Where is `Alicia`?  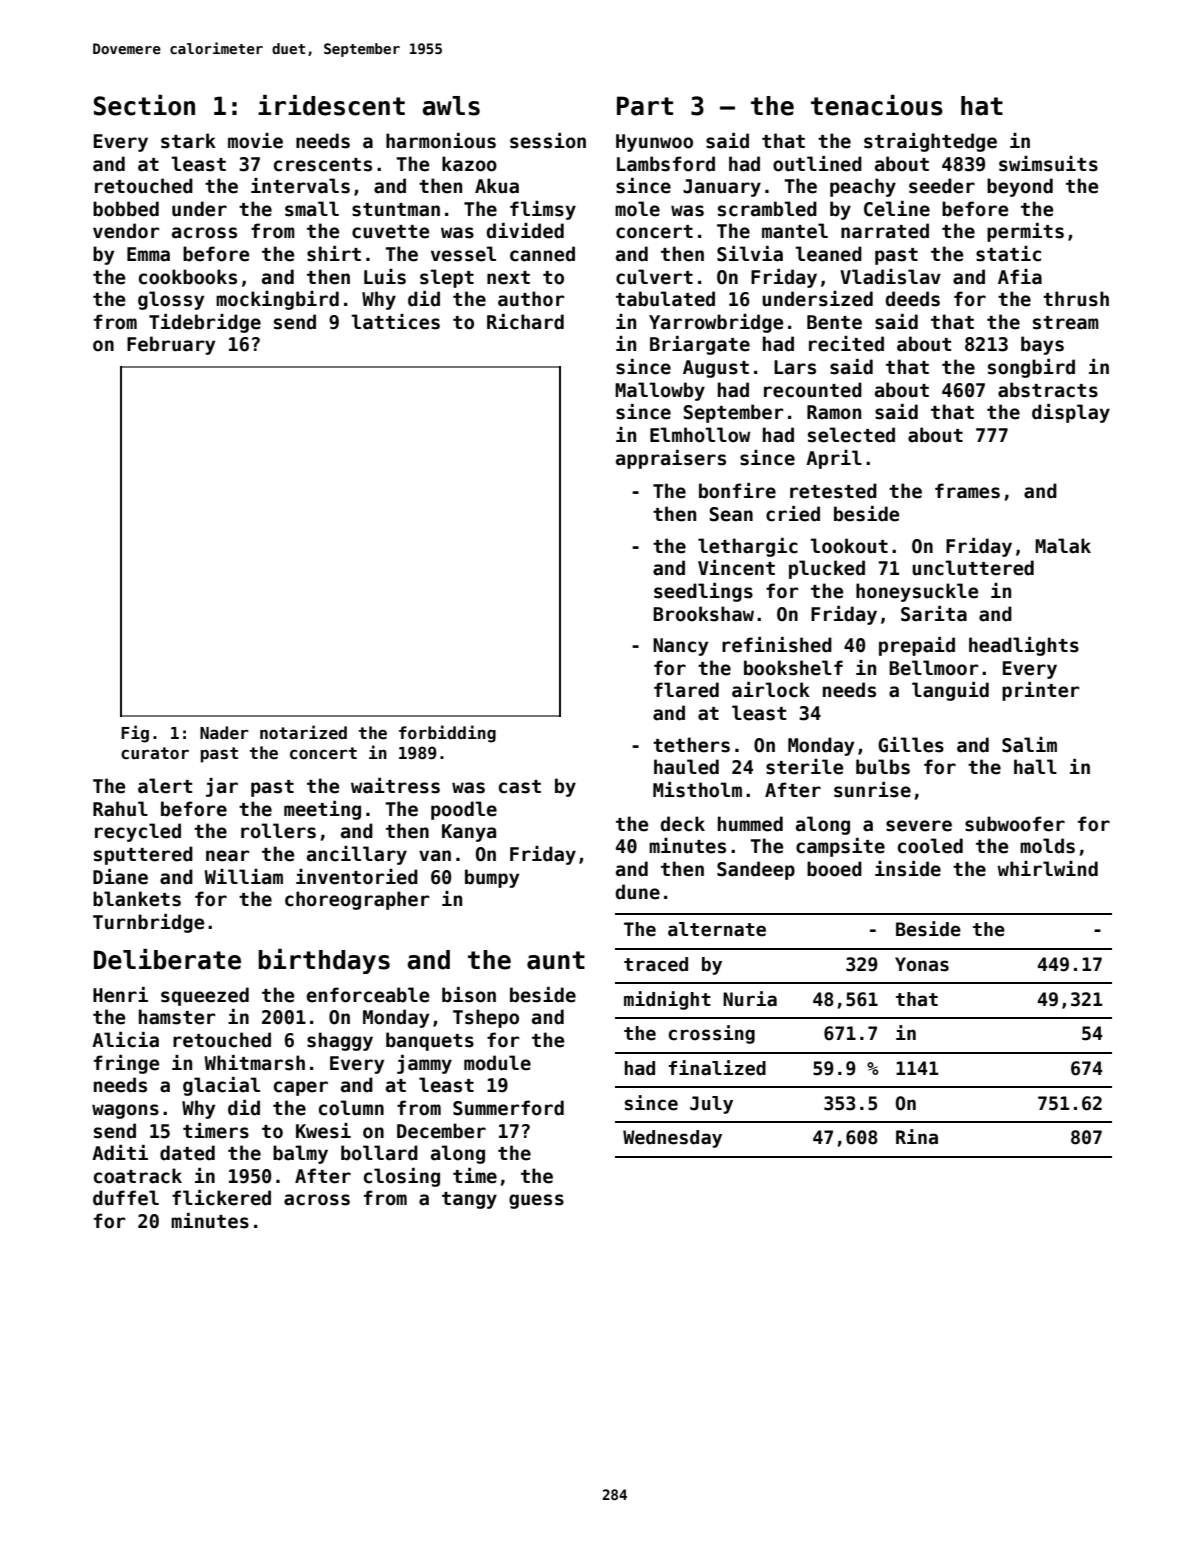
Alicia is located at coordinates (125, 1040).
